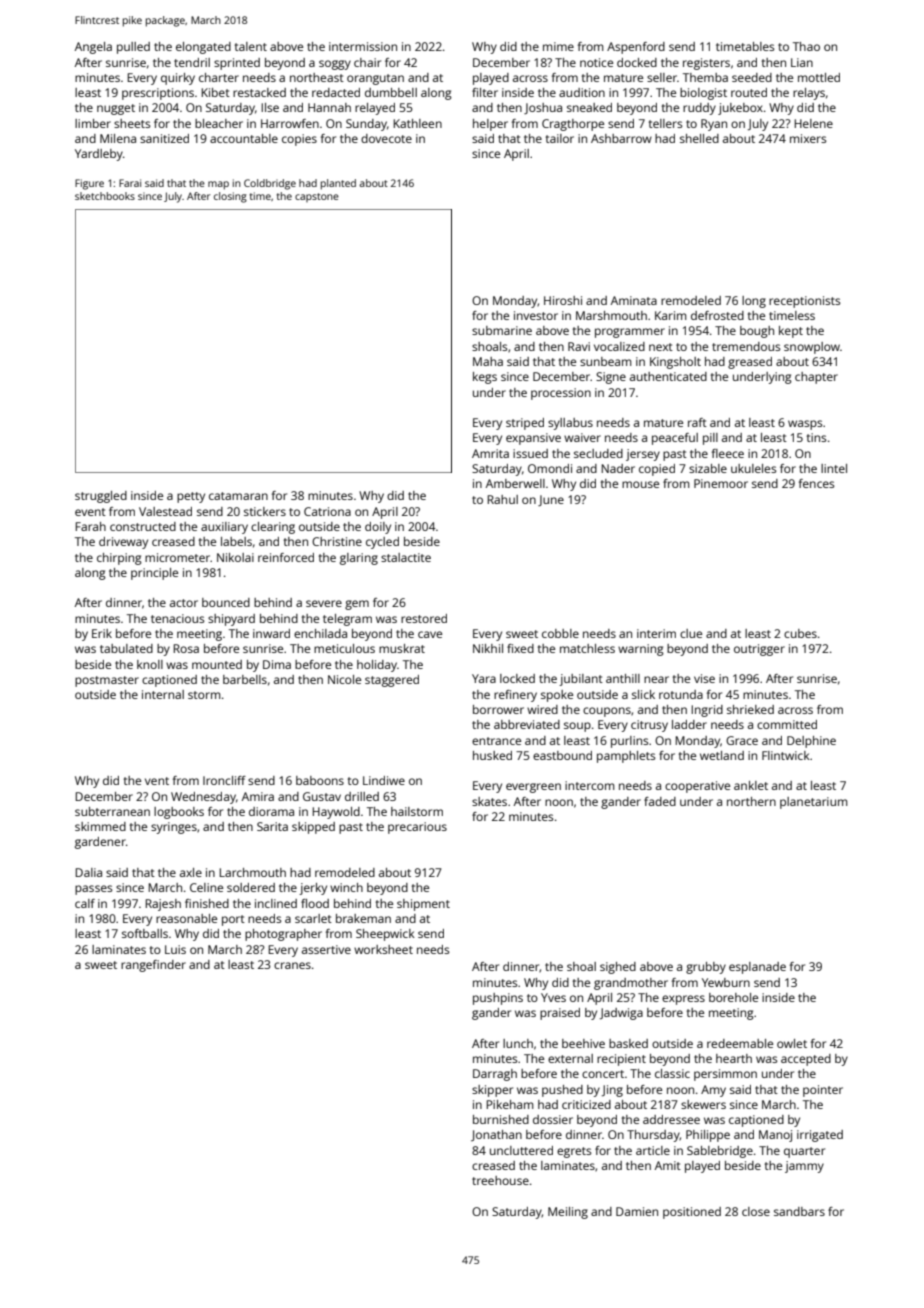 The height and width of the image is (1308, 924). Describe the element at coordinates (590, 785) in the image. I see `intercom` at that location.
